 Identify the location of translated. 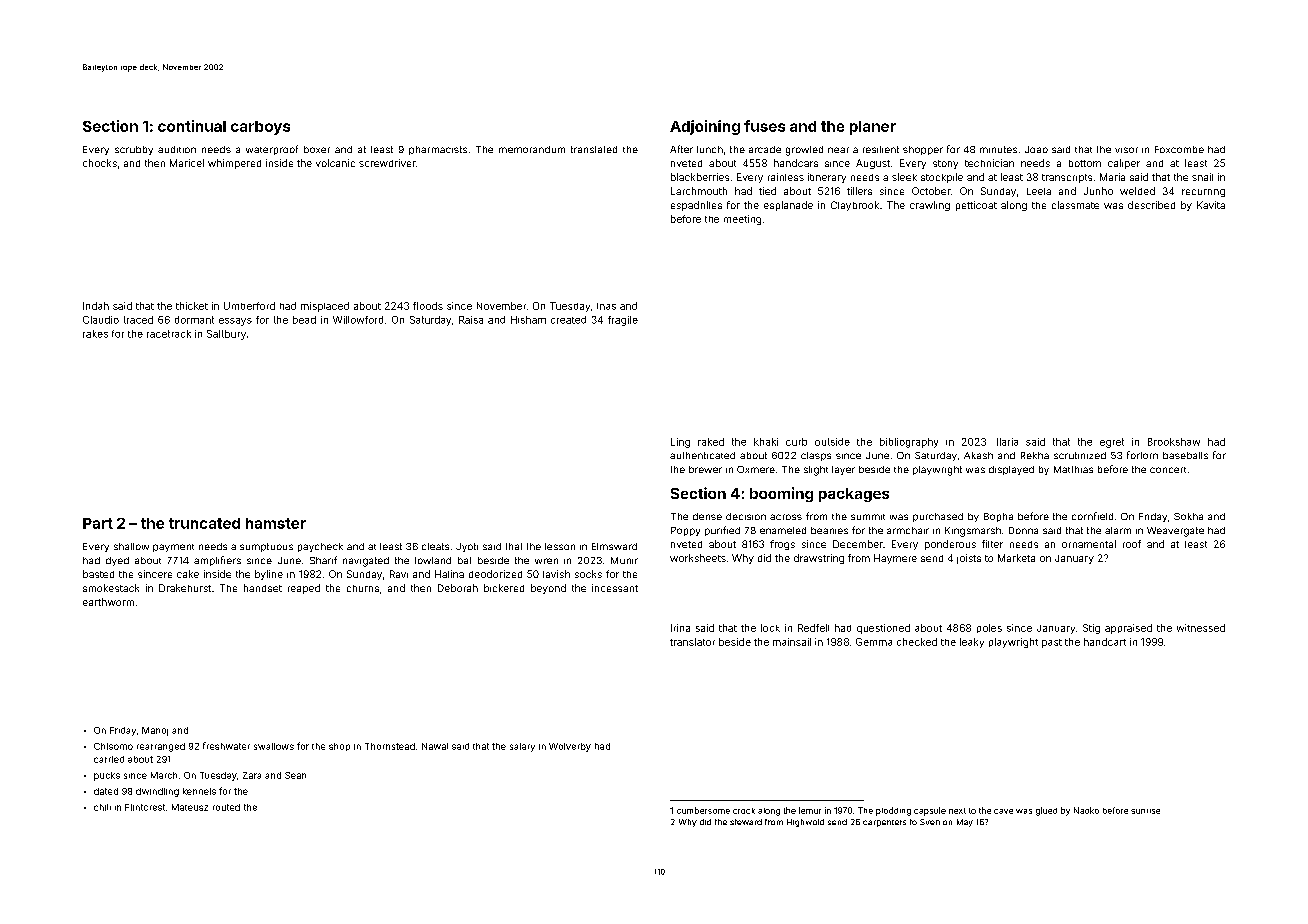
(594, 149).
